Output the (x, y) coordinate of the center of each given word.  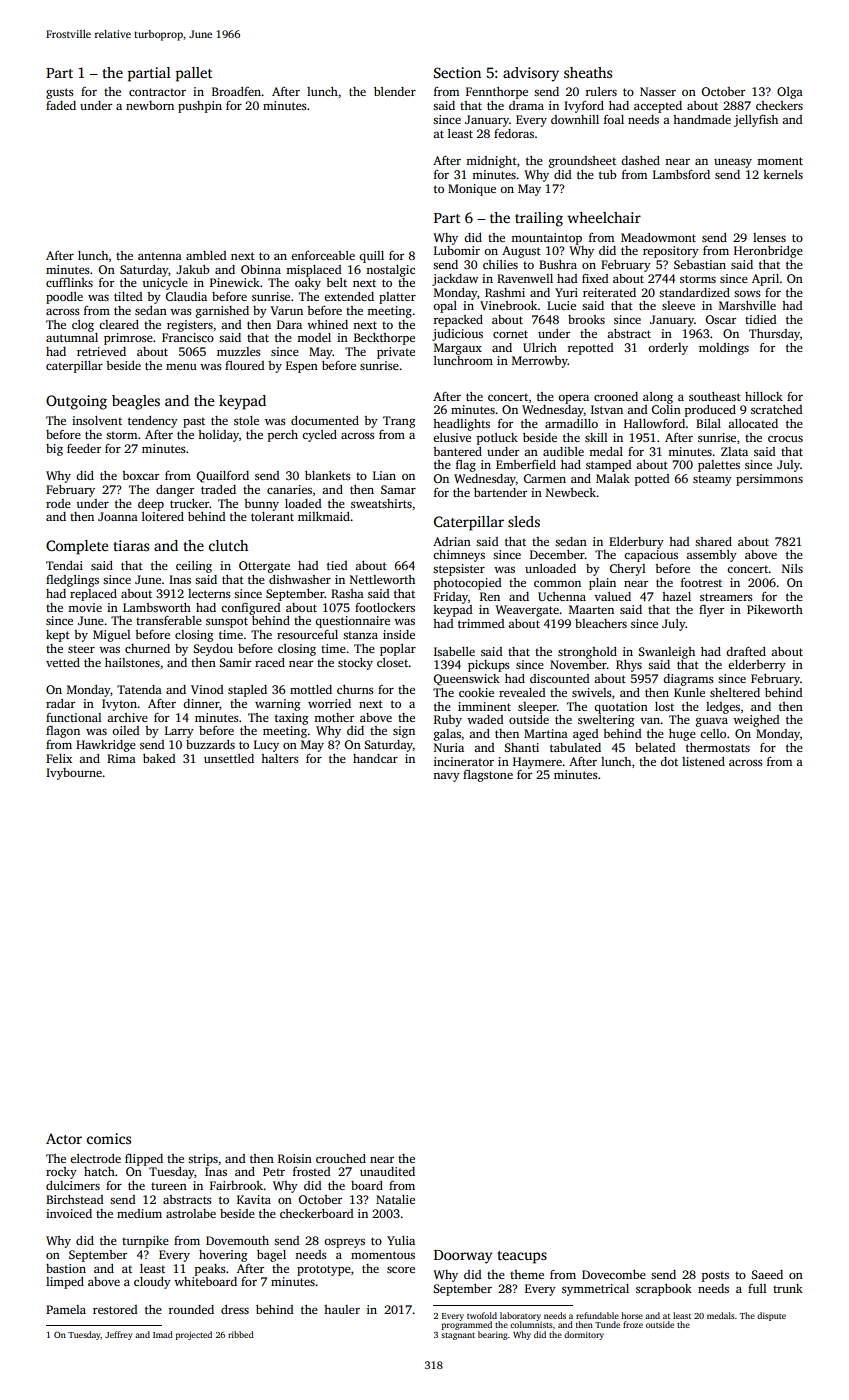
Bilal (708, 423)
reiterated (609, 292)
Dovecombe (614, 1274)
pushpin (200, 107)
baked (159, 758)
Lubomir (457, 250)
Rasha (347, 593)
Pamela (66, 1309)
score (401, 1270)
